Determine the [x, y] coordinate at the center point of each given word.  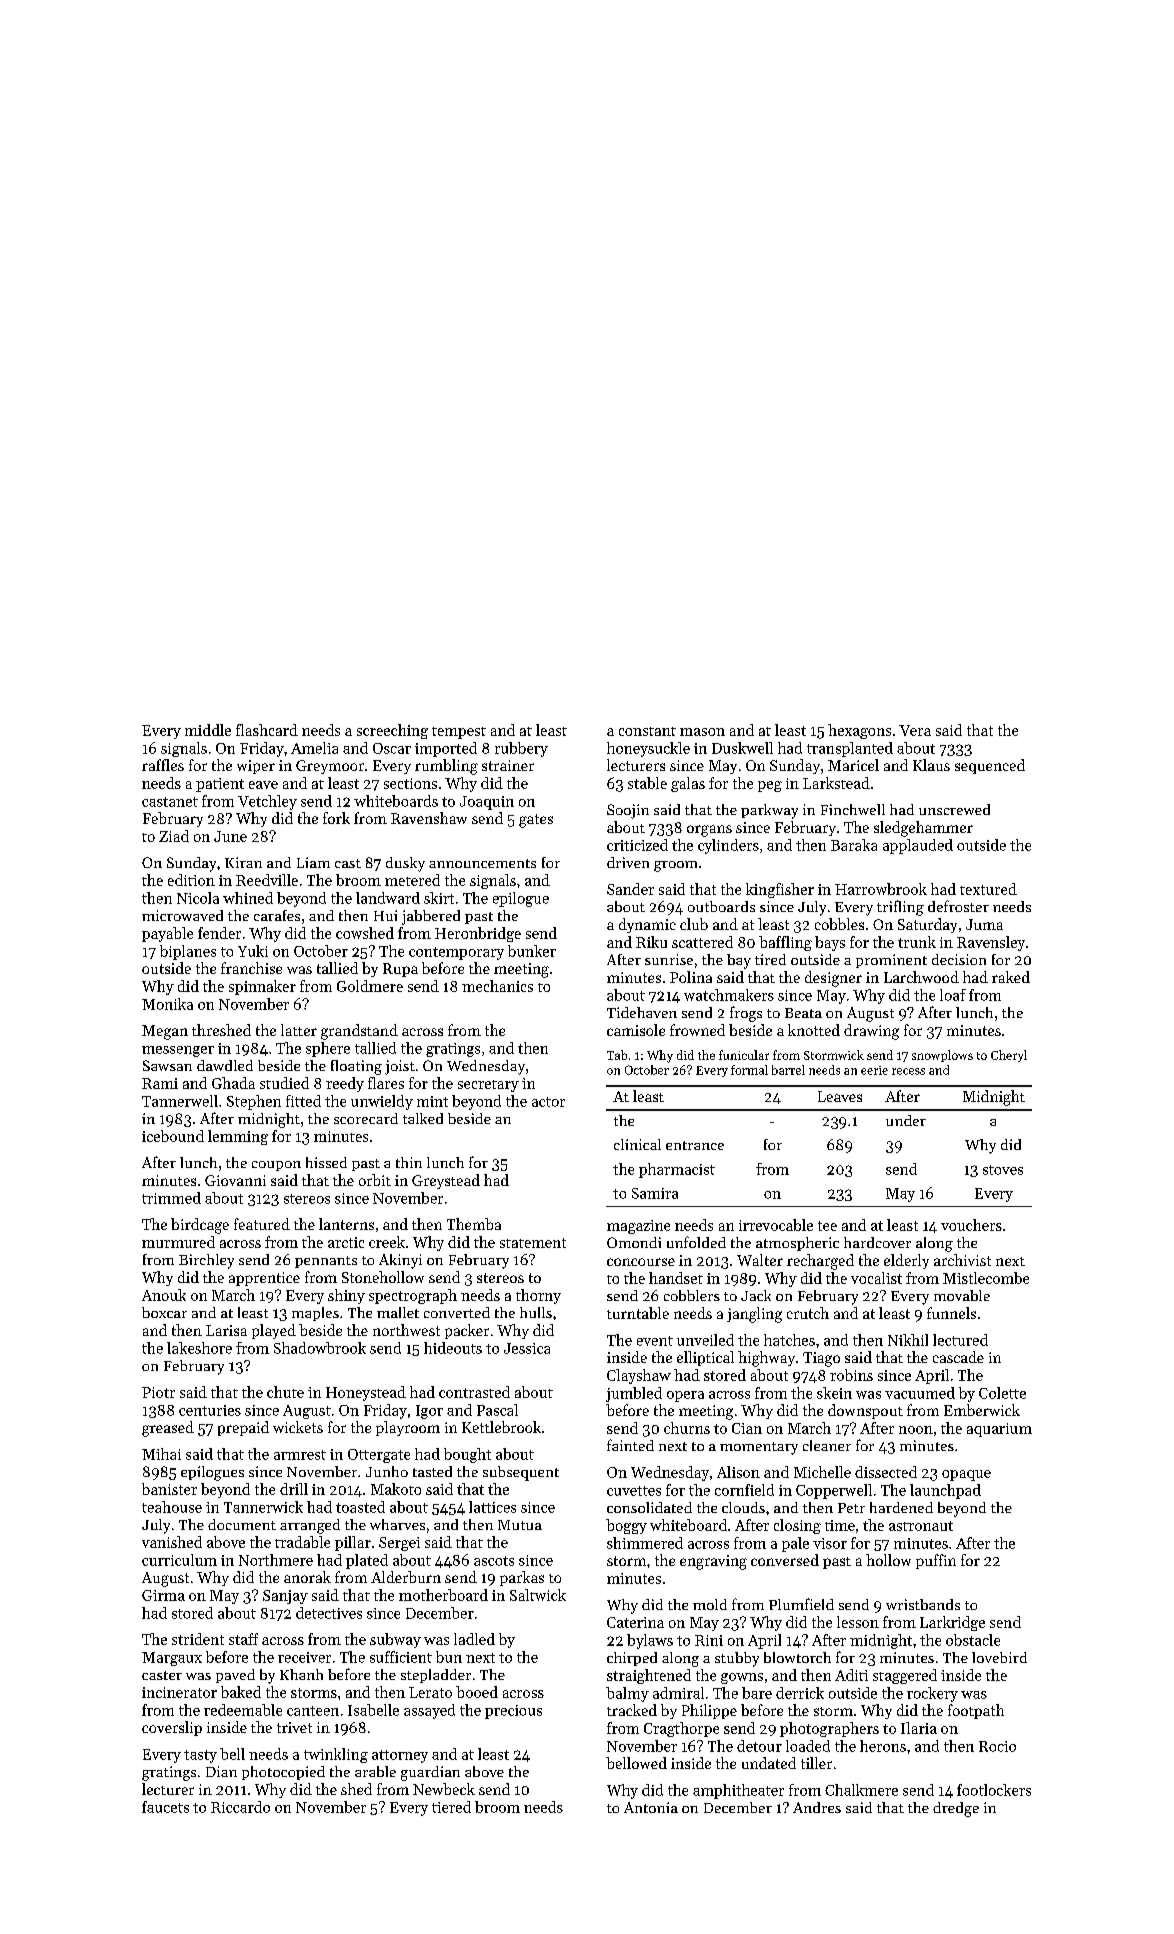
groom [675, 866]
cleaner [827, 1445]
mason [702, 732]
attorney [400, 1756]
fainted [630, 1445]
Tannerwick [263, 1507]
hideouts [453, 1348]
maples [315, 1314]
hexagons [859, 731]
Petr [851, 1508]
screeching [392, 731]
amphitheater [738, 1791]
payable [167, 934]
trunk [917, 942]
